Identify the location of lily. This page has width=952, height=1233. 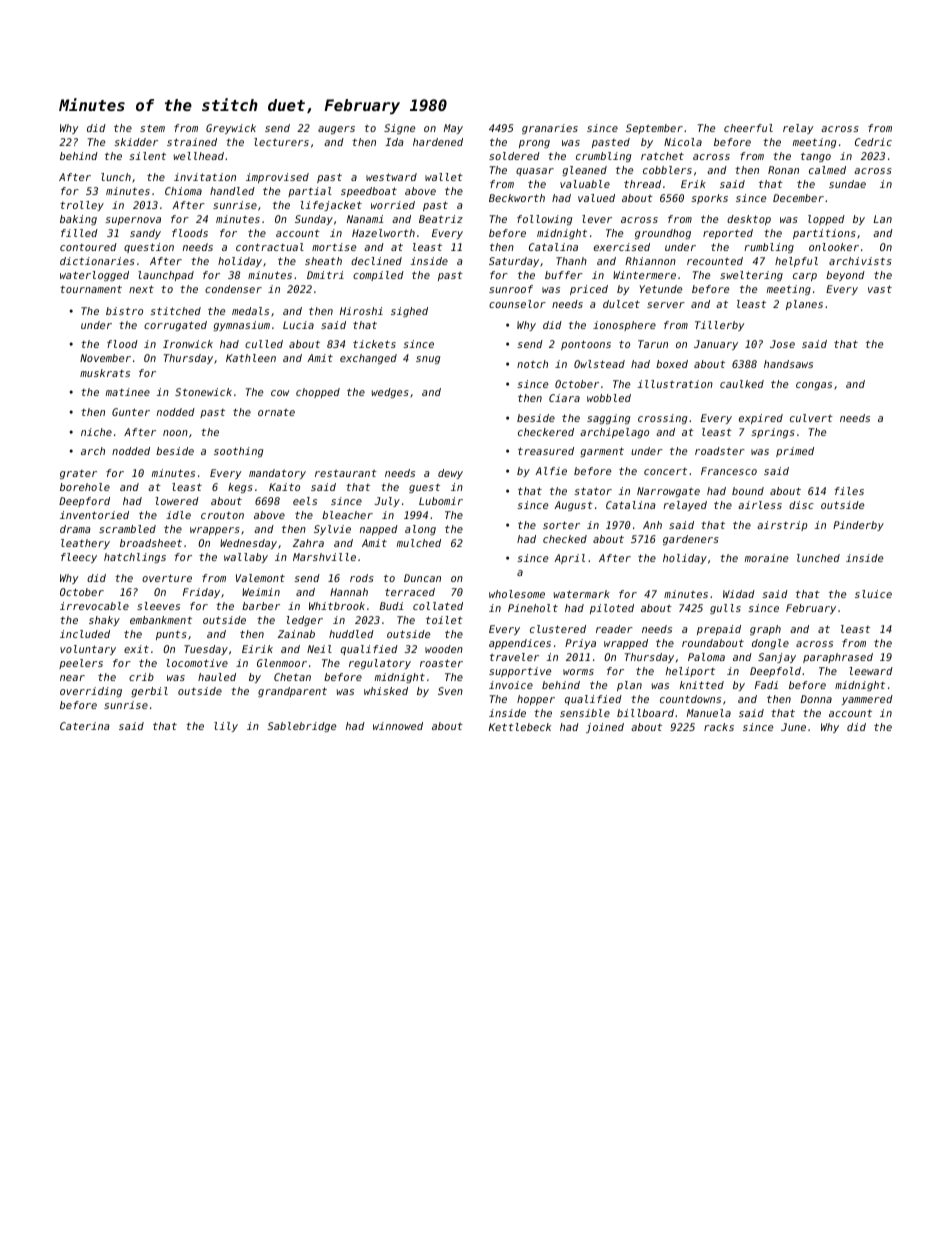
(226, 727).
